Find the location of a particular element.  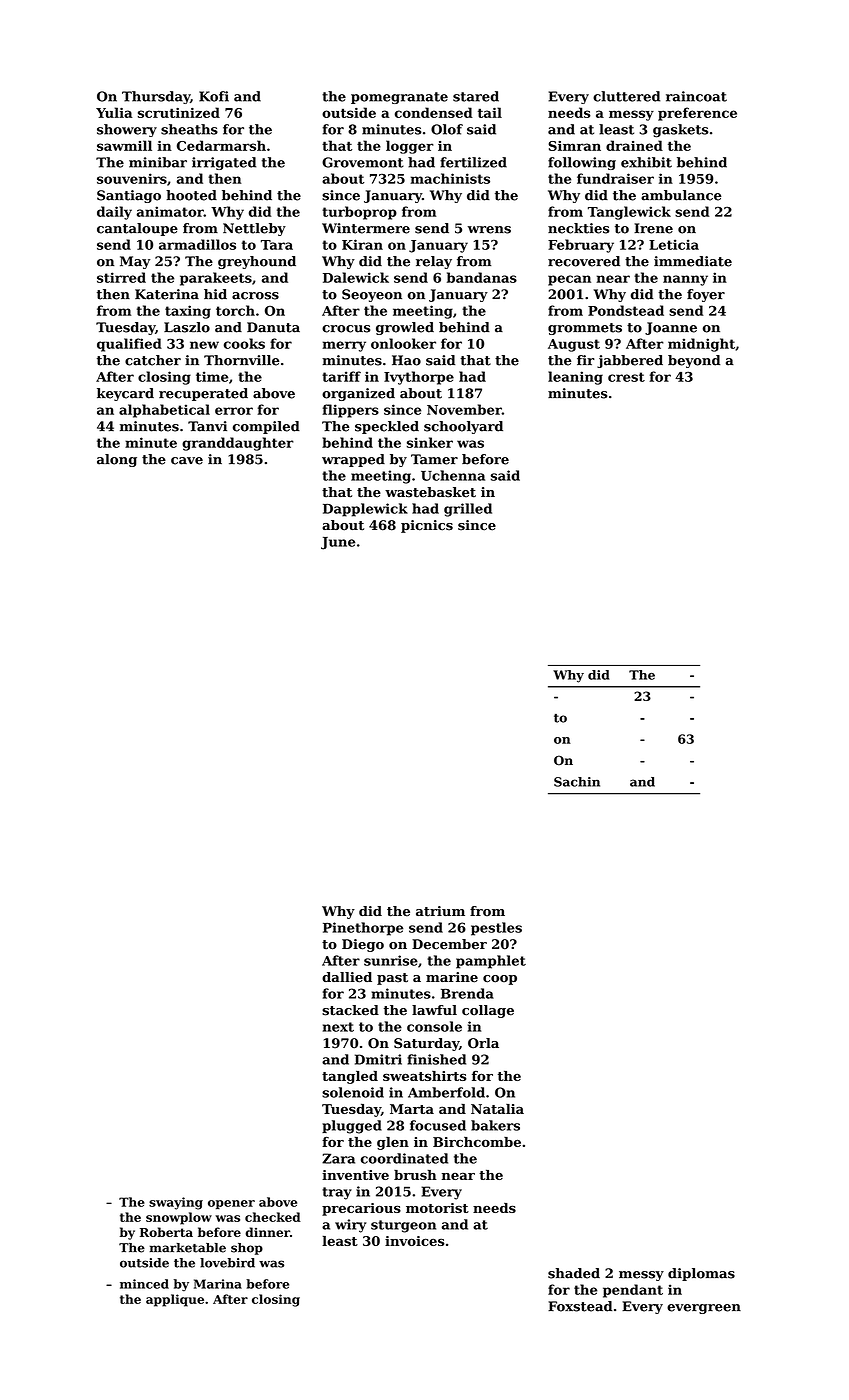

cluttered is located at coordinates (626, 96).
